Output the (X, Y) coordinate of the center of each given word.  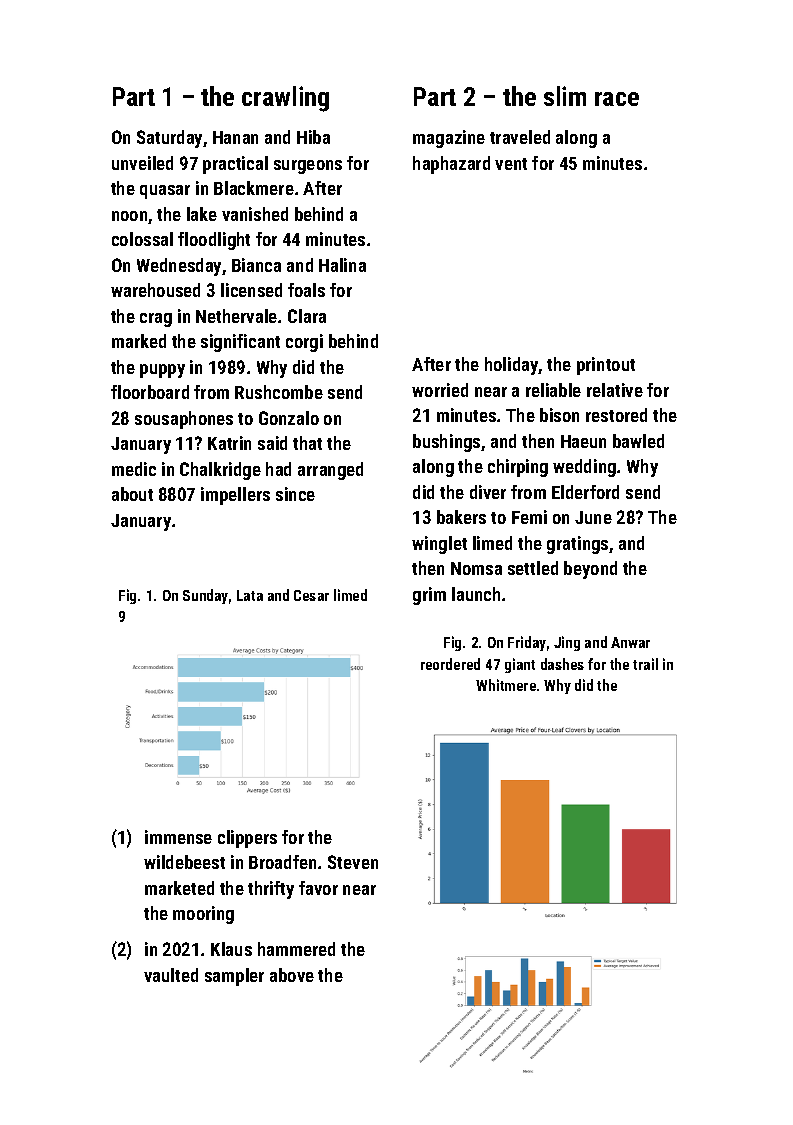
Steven (353, 862)
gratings (577, 545)
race (617, 99)
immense (178, 837)
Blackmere (254, 188)
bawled (638, 441)
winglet (439, 545)
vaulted (171, 975)
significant (240, 343)
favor (318, 888)
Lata (250, 595)
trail (645, 664)
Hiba (313, 137)
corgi (304, 343)
